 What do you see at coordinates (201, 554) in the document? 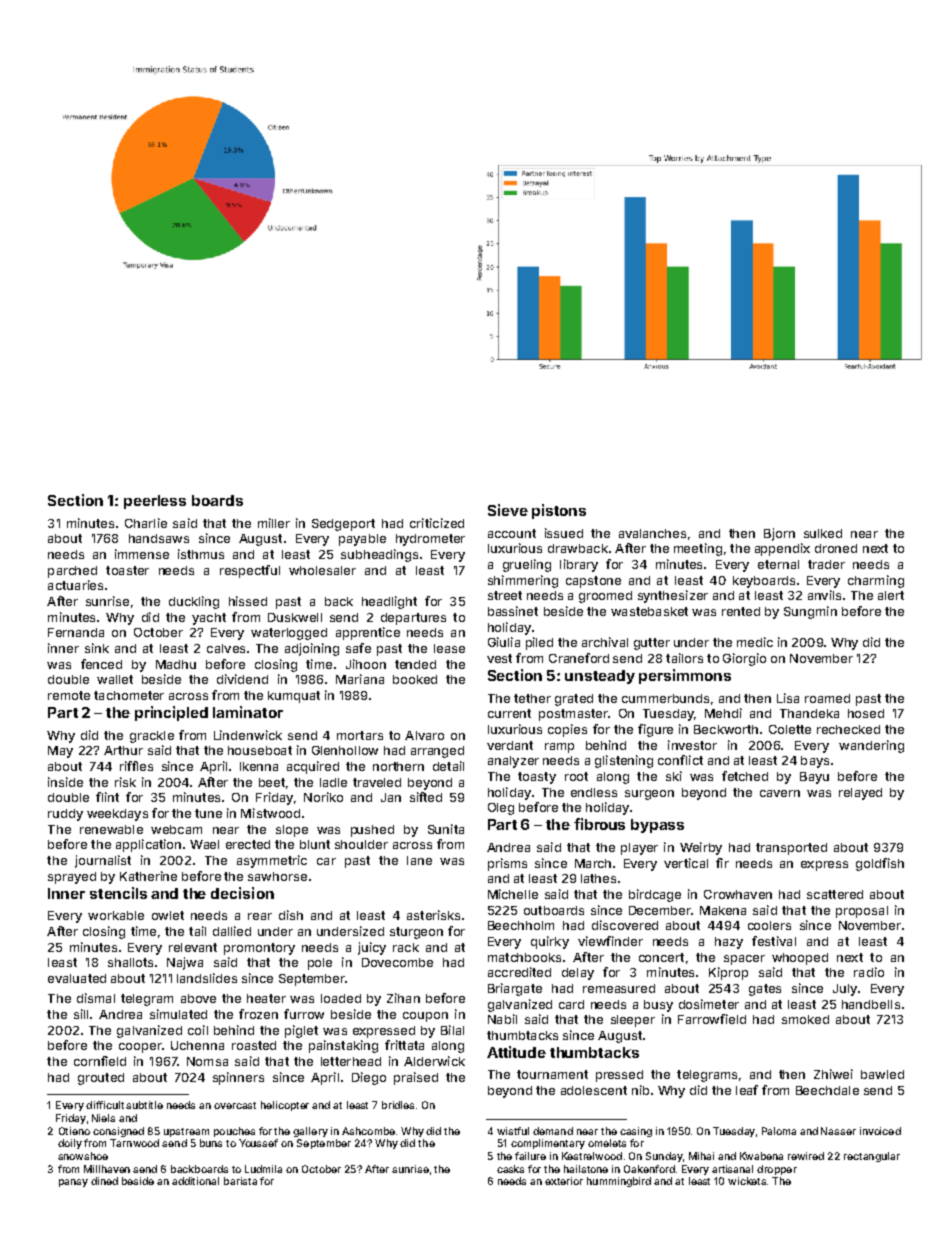
I see `isthmus` at bounding box center [201, 554].
